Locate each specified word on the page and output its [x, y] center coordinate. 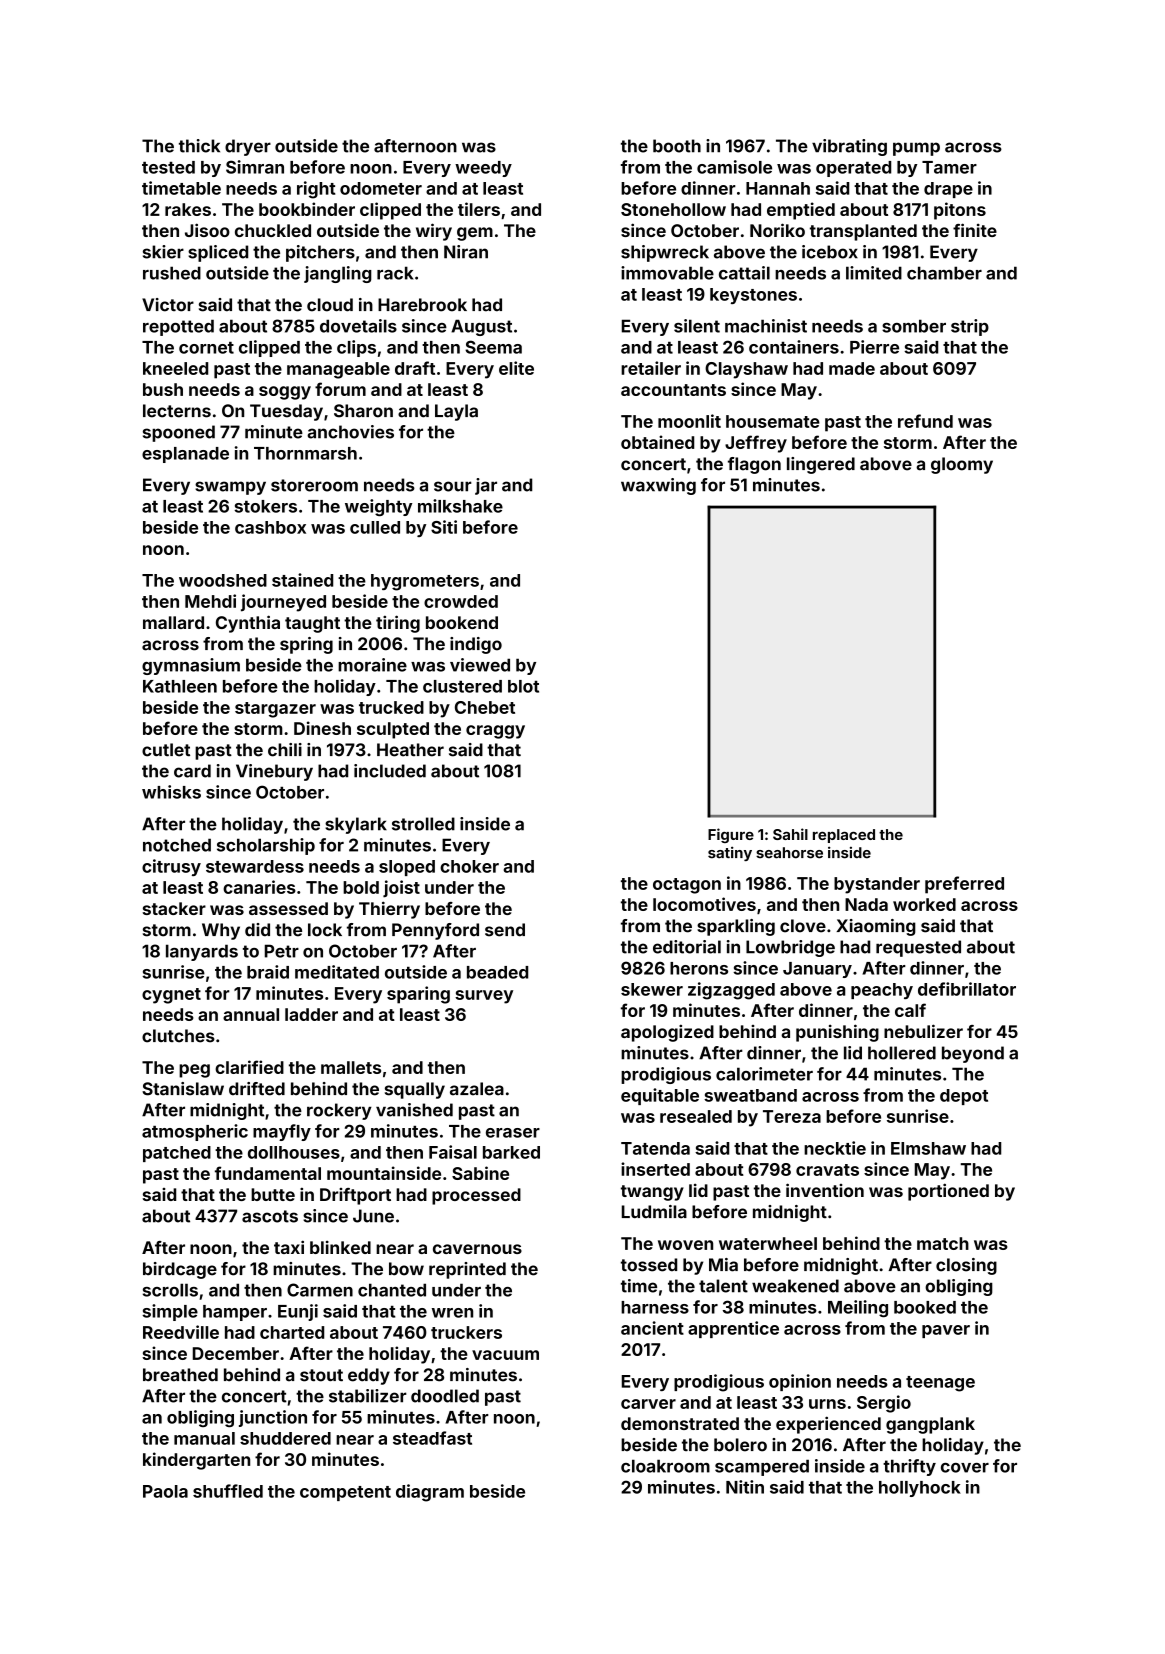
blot [523, 686]
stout [321, 1375]
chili [285, 750]
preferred [964, 885]
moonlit [689, 421]
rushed [172, 273]
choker [469, 866]
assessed [288, 908]
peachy [882, 991]
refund [925, 421]
